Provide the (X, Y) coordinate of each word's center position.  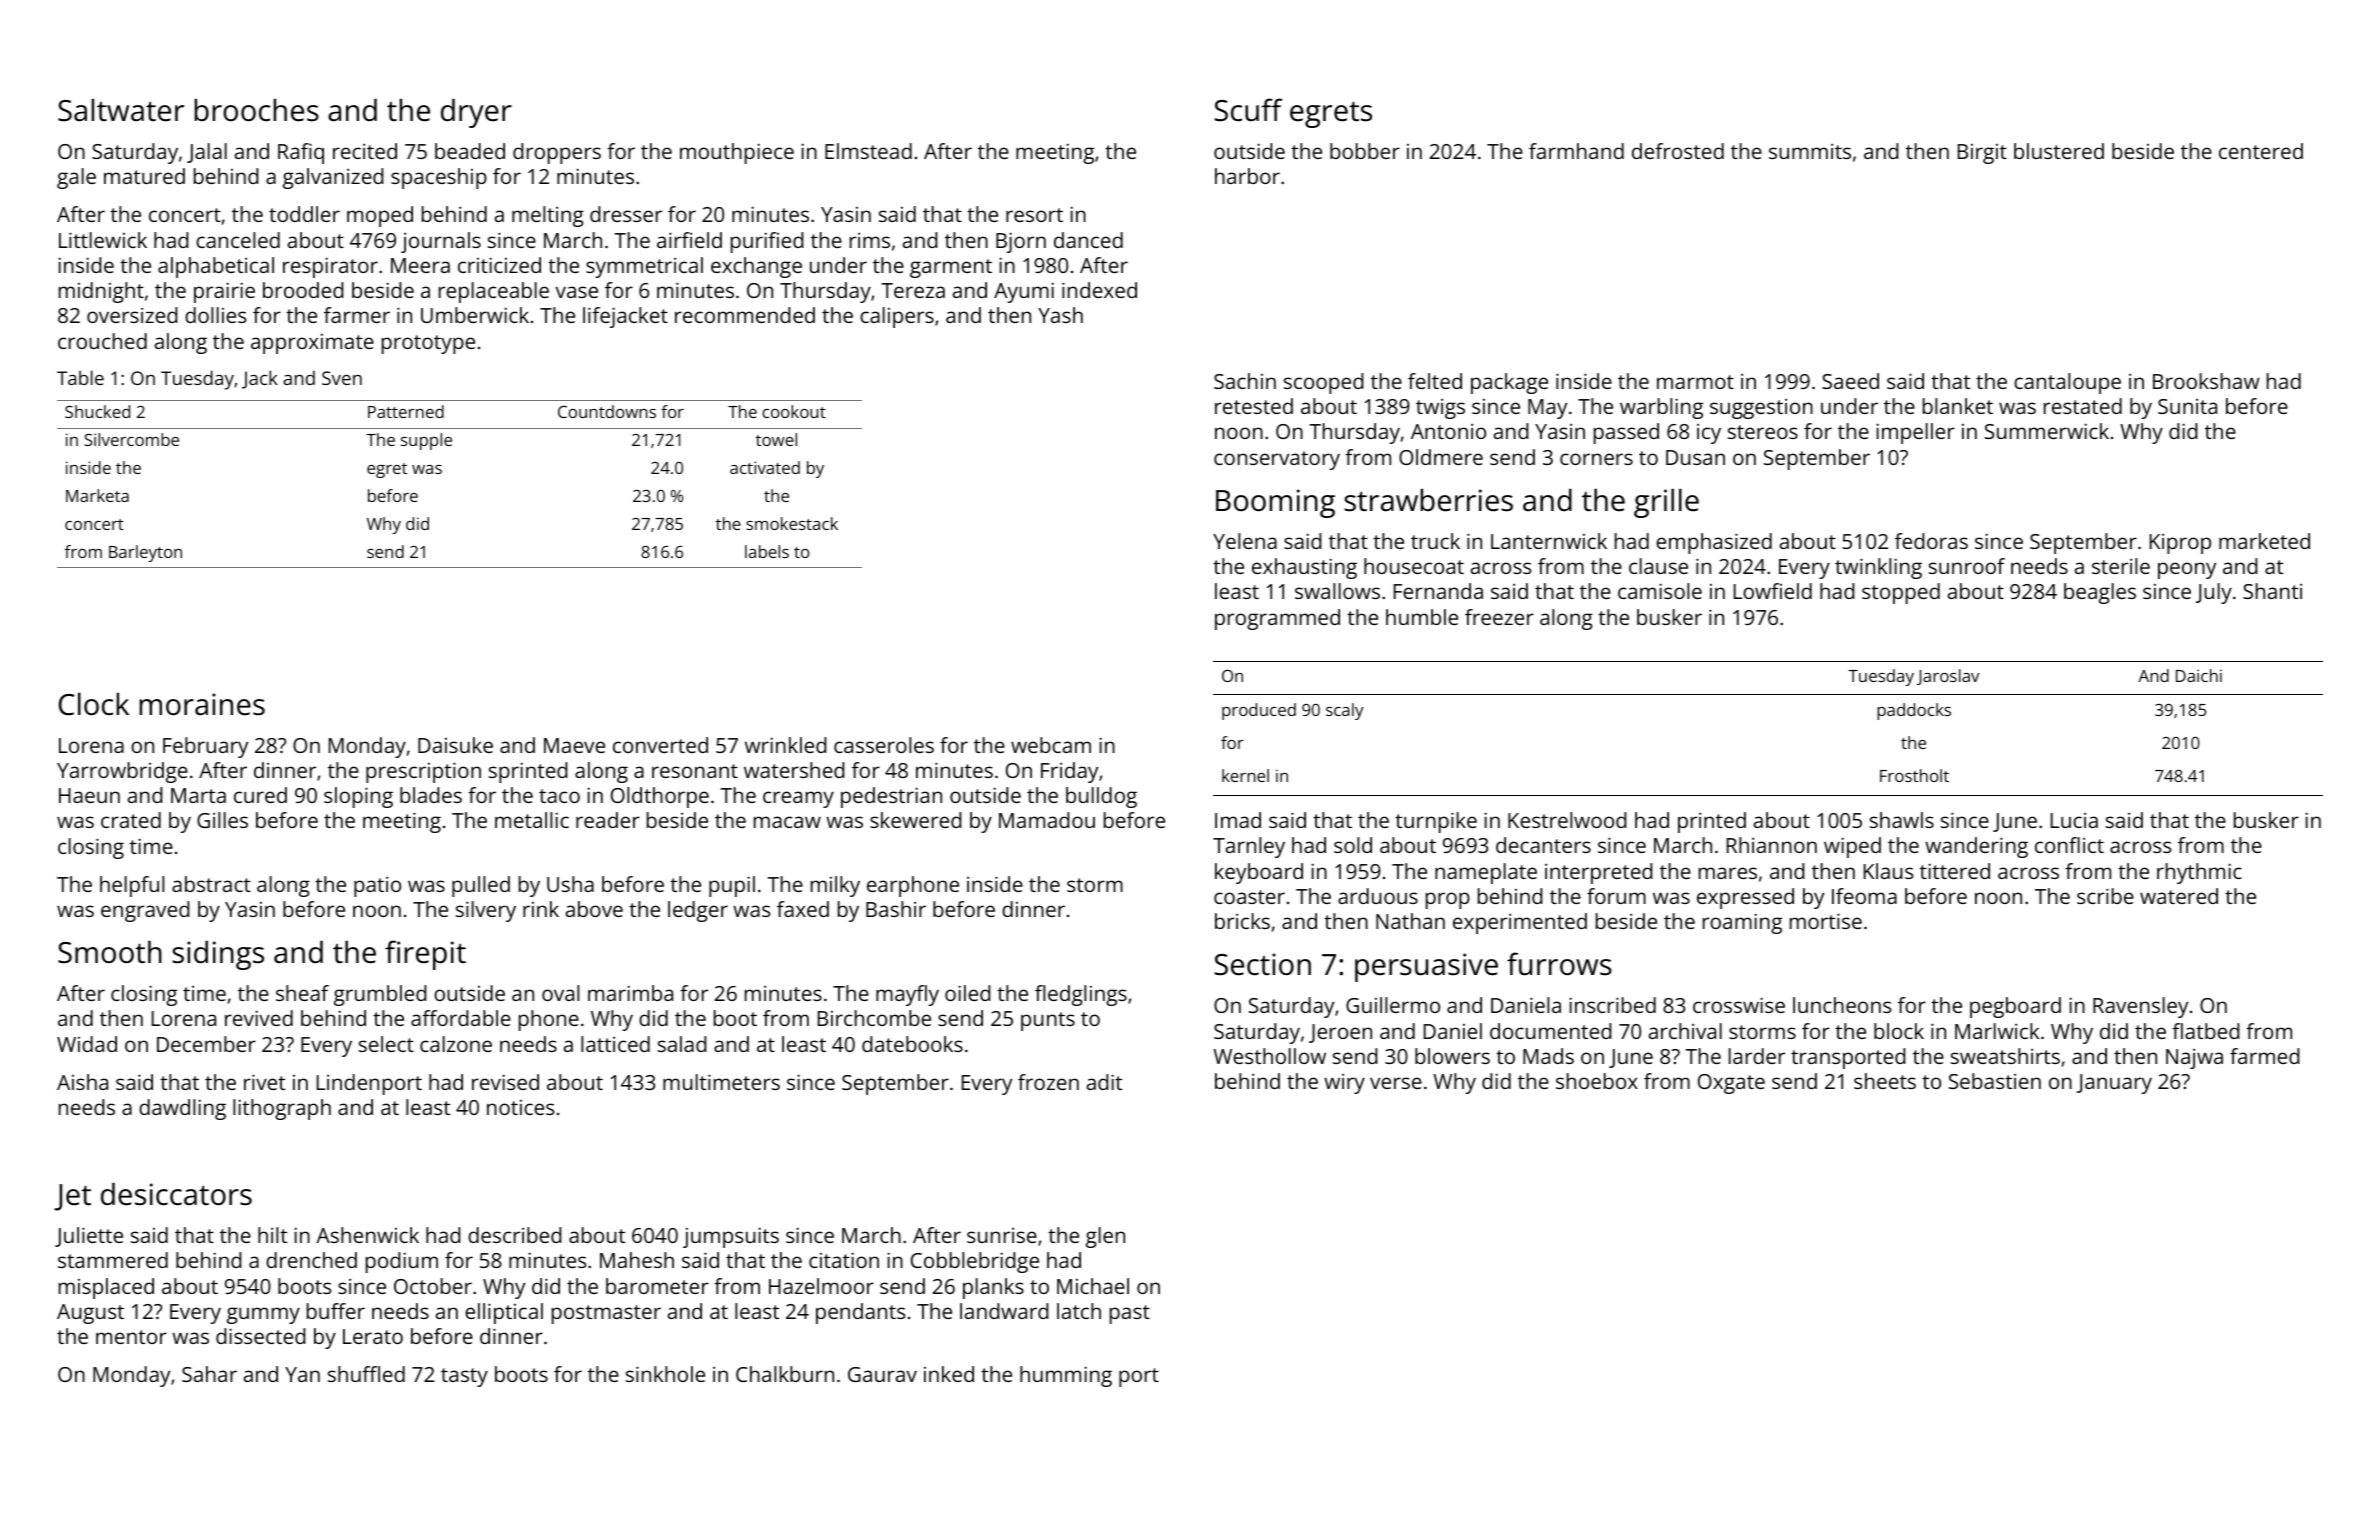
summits (1810, 151)
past (1130, 1314)
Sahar (209, 1374)
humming (1066, 1376)
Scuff (1248, 110)
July (2214, 593)
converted (660, 745)
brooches (256, 110)
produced (1259, 711)
